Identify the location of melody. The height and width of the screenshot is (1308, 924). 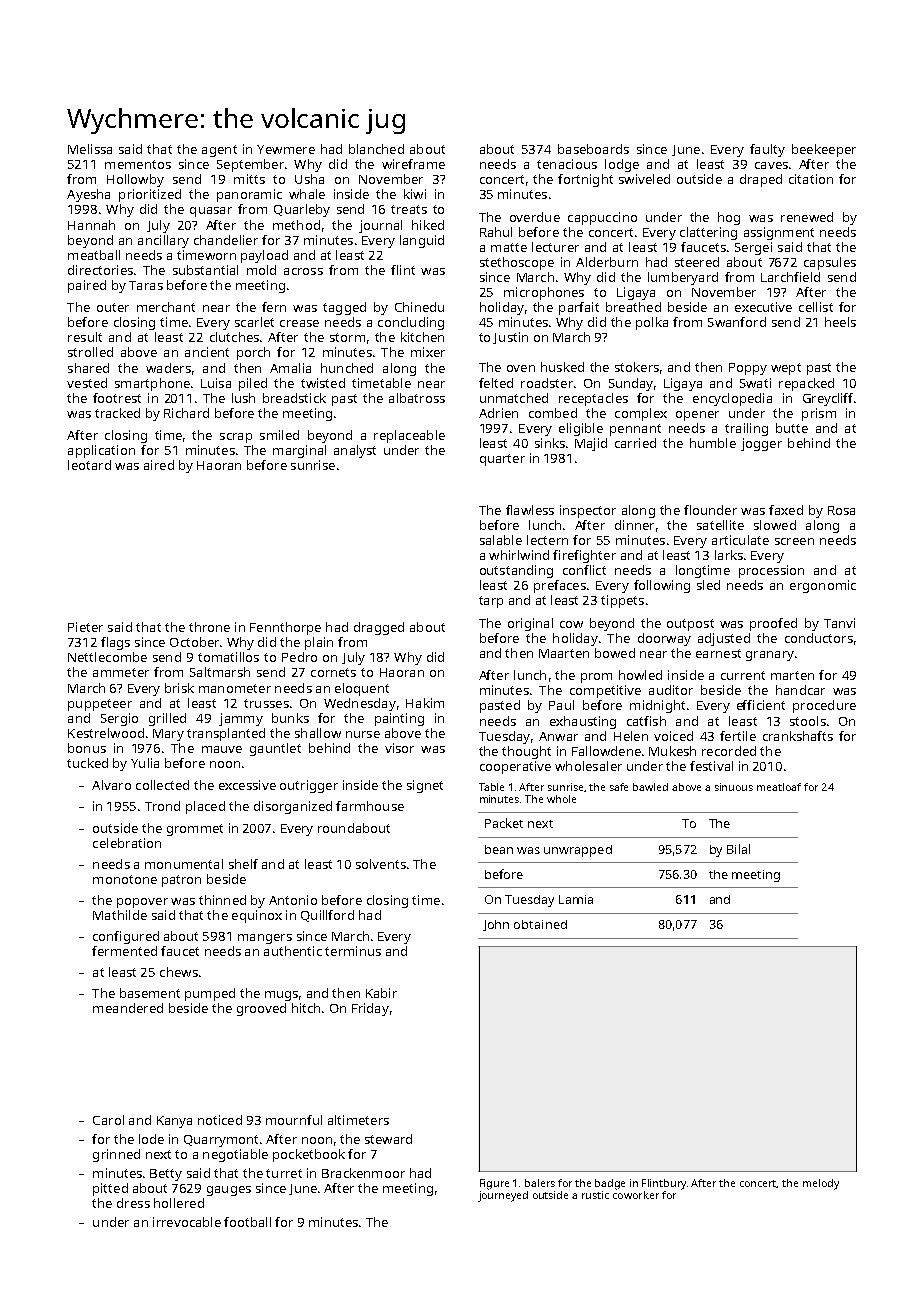
(821, 1184).
